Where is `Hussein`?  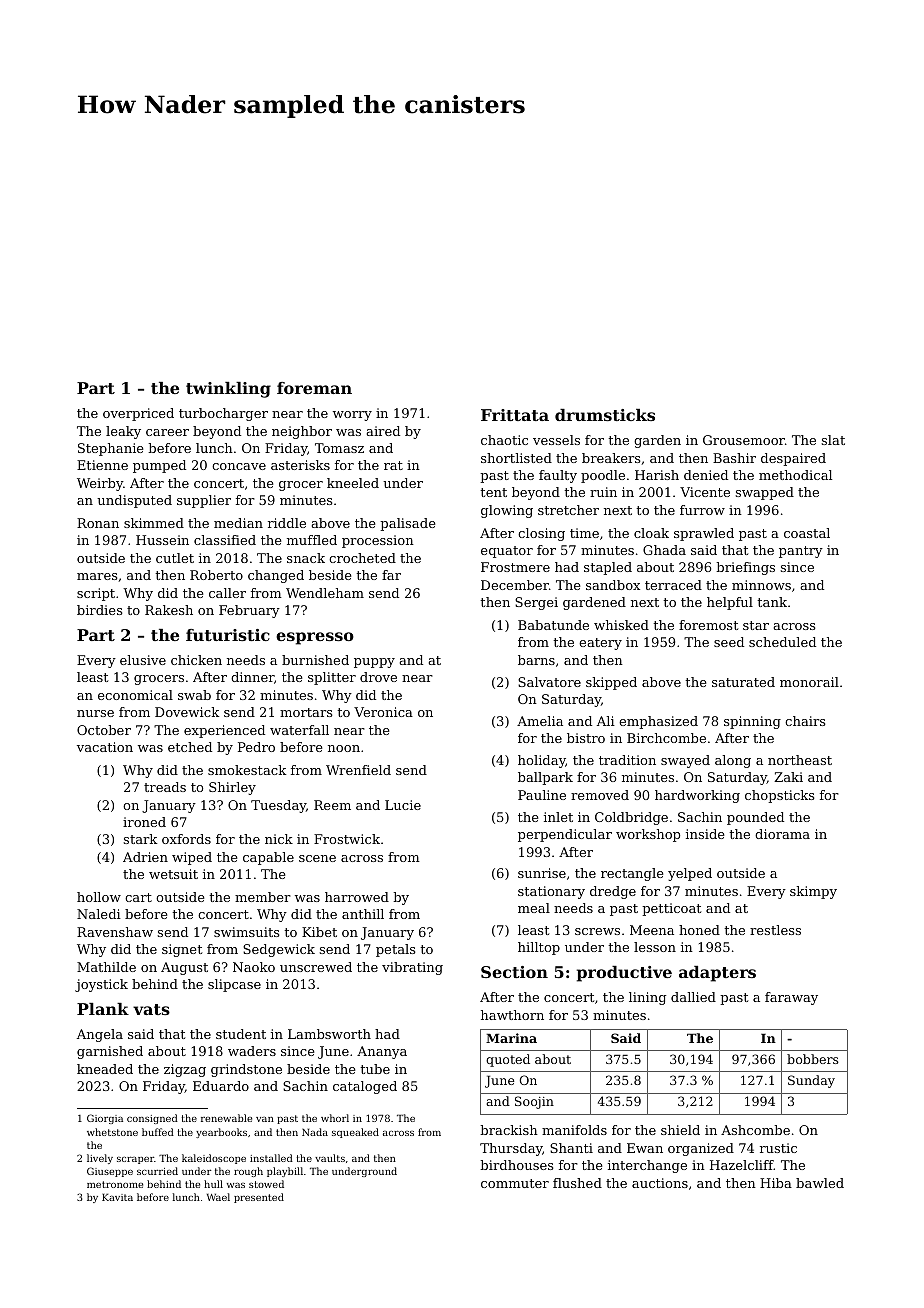 Hussein is located at coordinates (162, 540).
